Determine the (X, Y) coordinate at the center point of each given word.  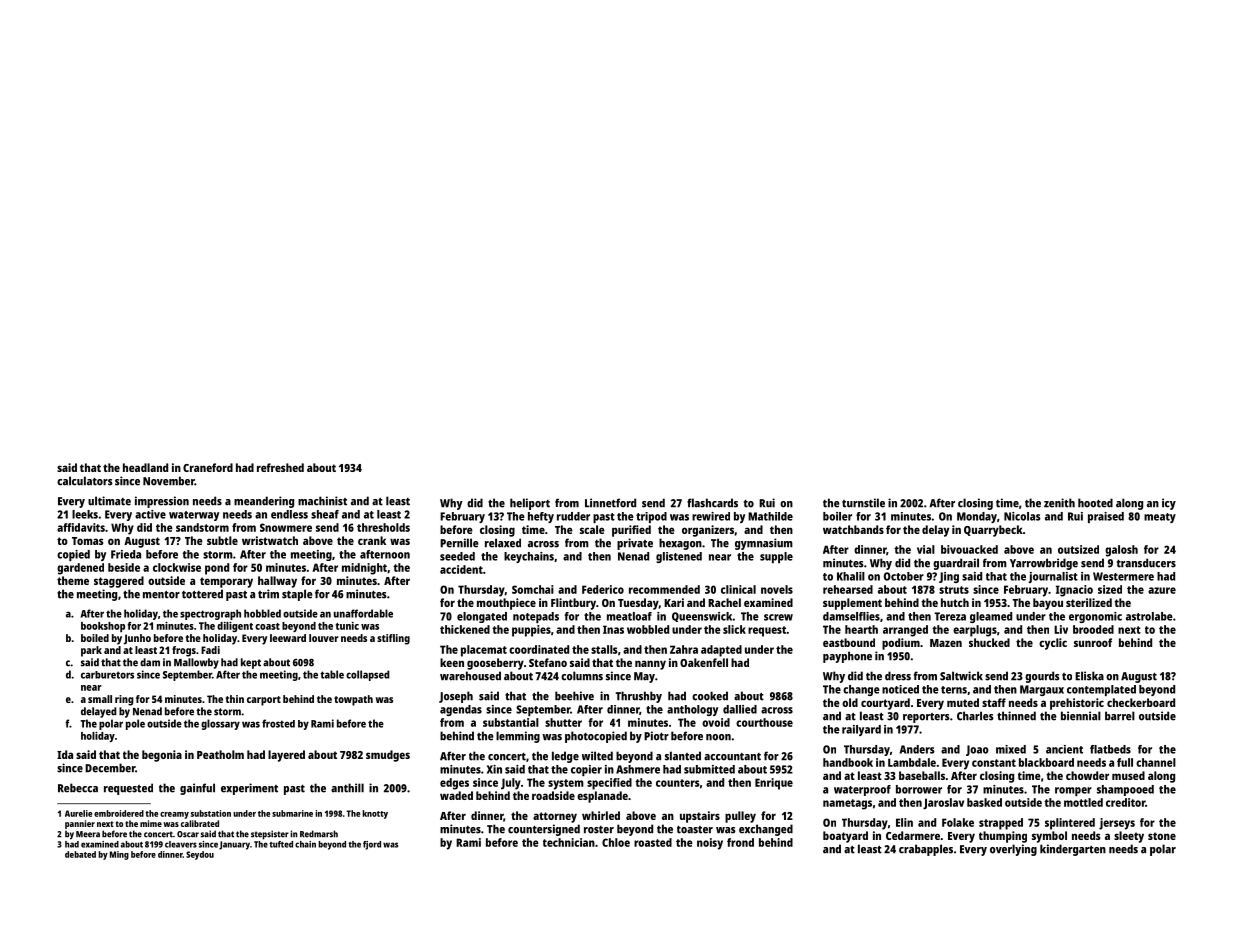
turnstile (863, 503)
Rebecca (78, 788)
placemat (484, 651)
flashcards (712, 503)
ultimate (109, 501)
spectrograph (210, 614)
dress (898, 676)
